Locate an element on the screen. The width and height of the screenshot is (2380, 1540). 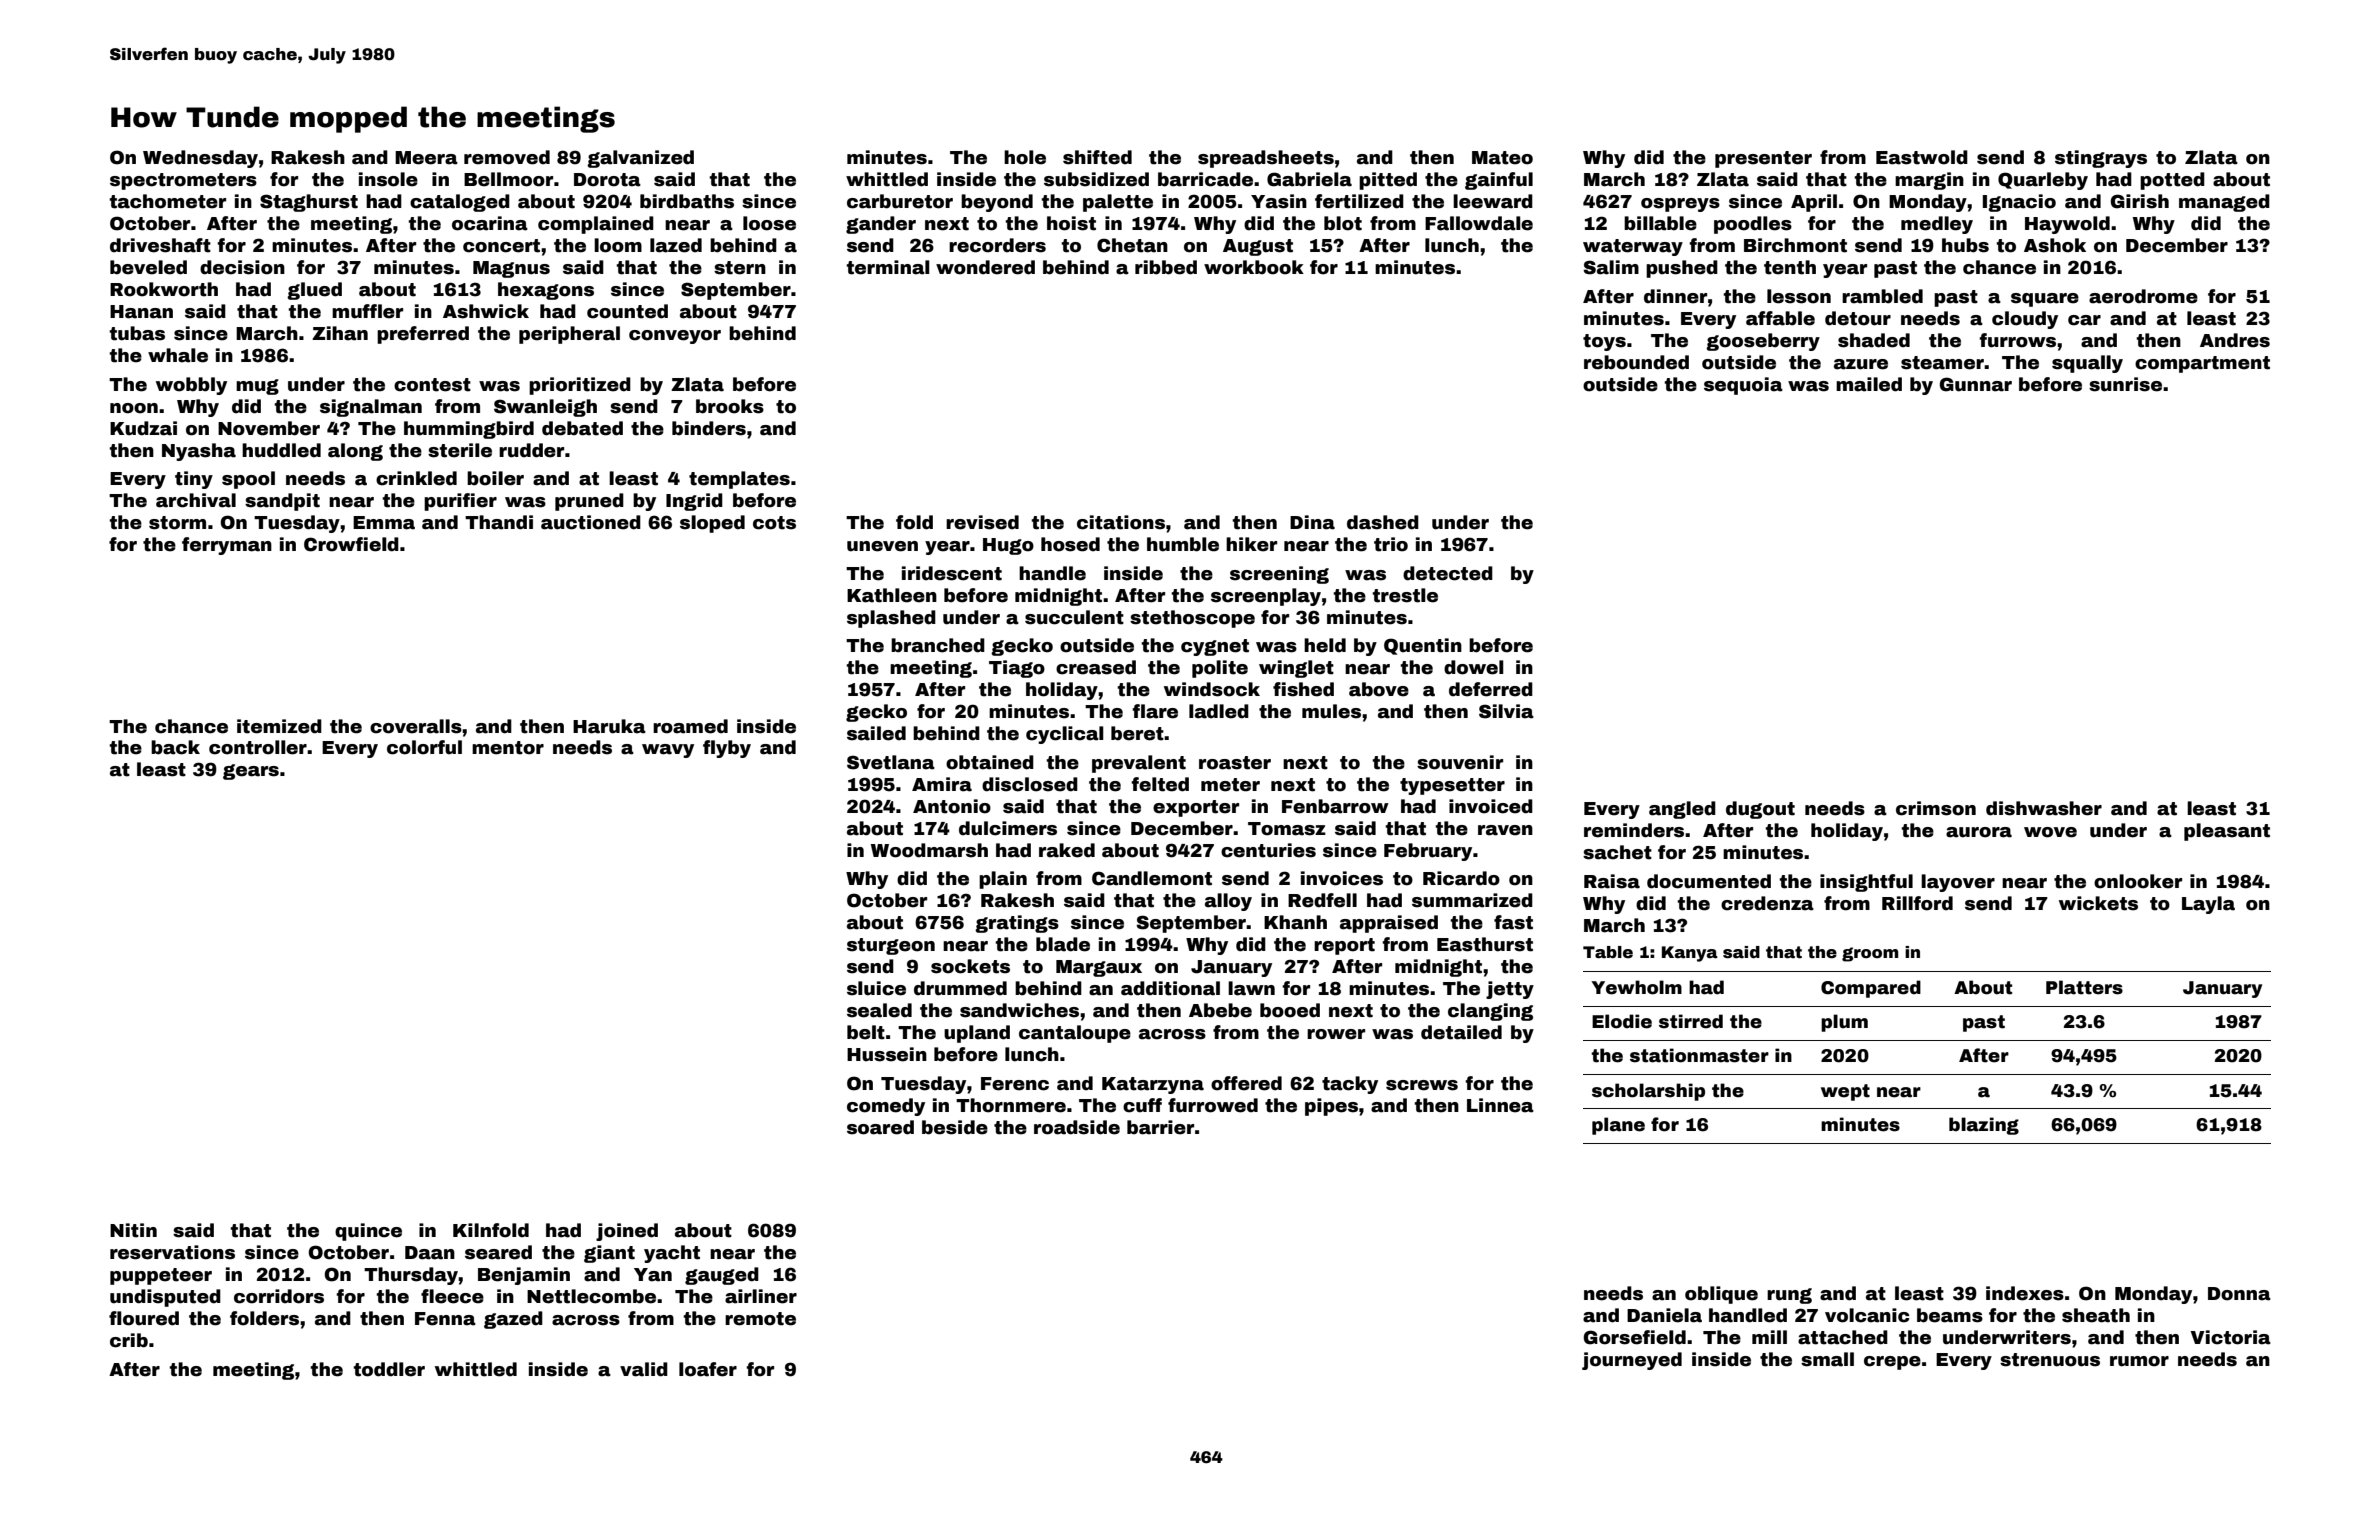
layover is located at coordinates (1958, 883).
